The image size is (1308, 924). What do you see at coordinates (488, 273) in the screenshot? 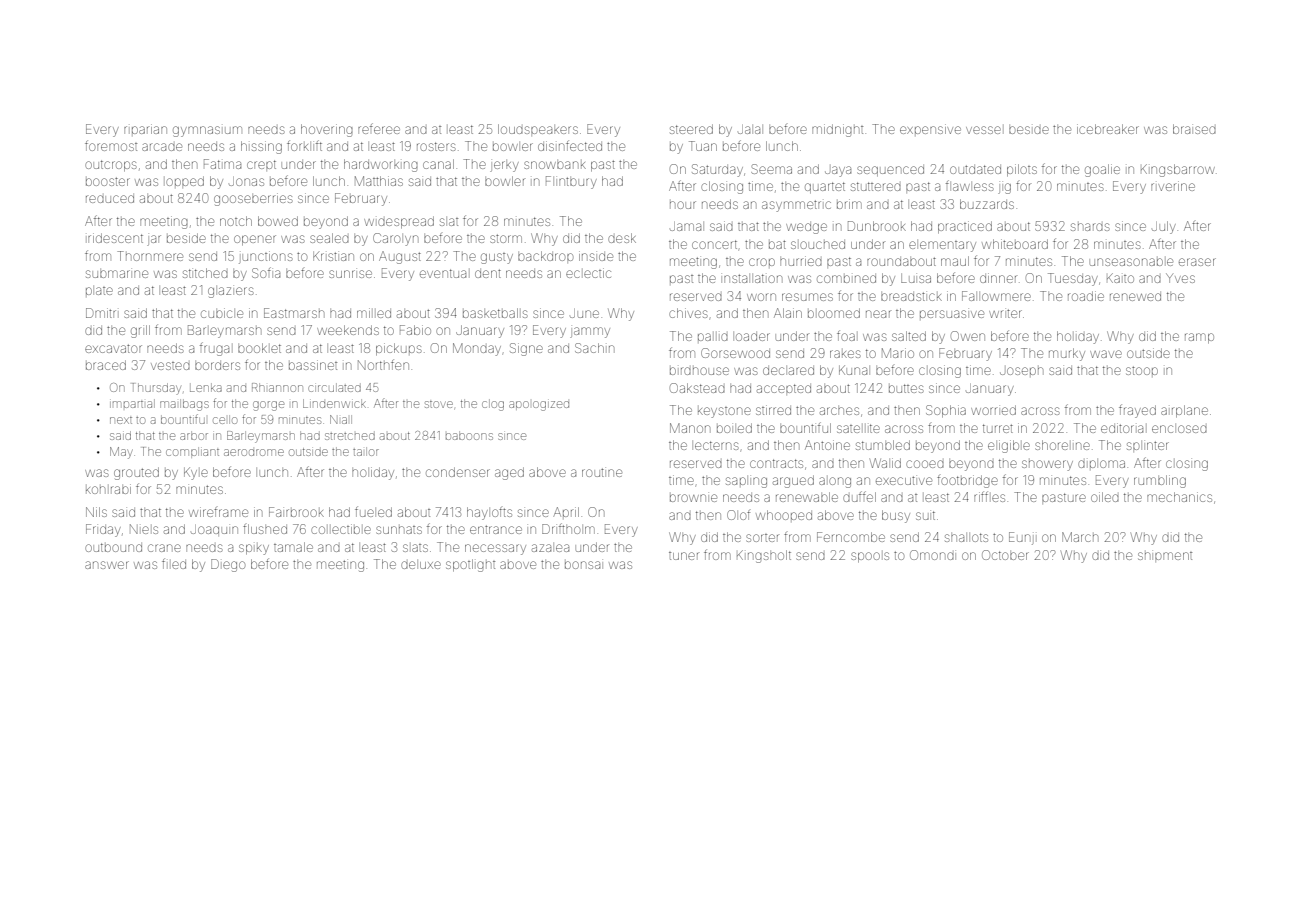
I see `dent` at bounding box center [488, 273].
